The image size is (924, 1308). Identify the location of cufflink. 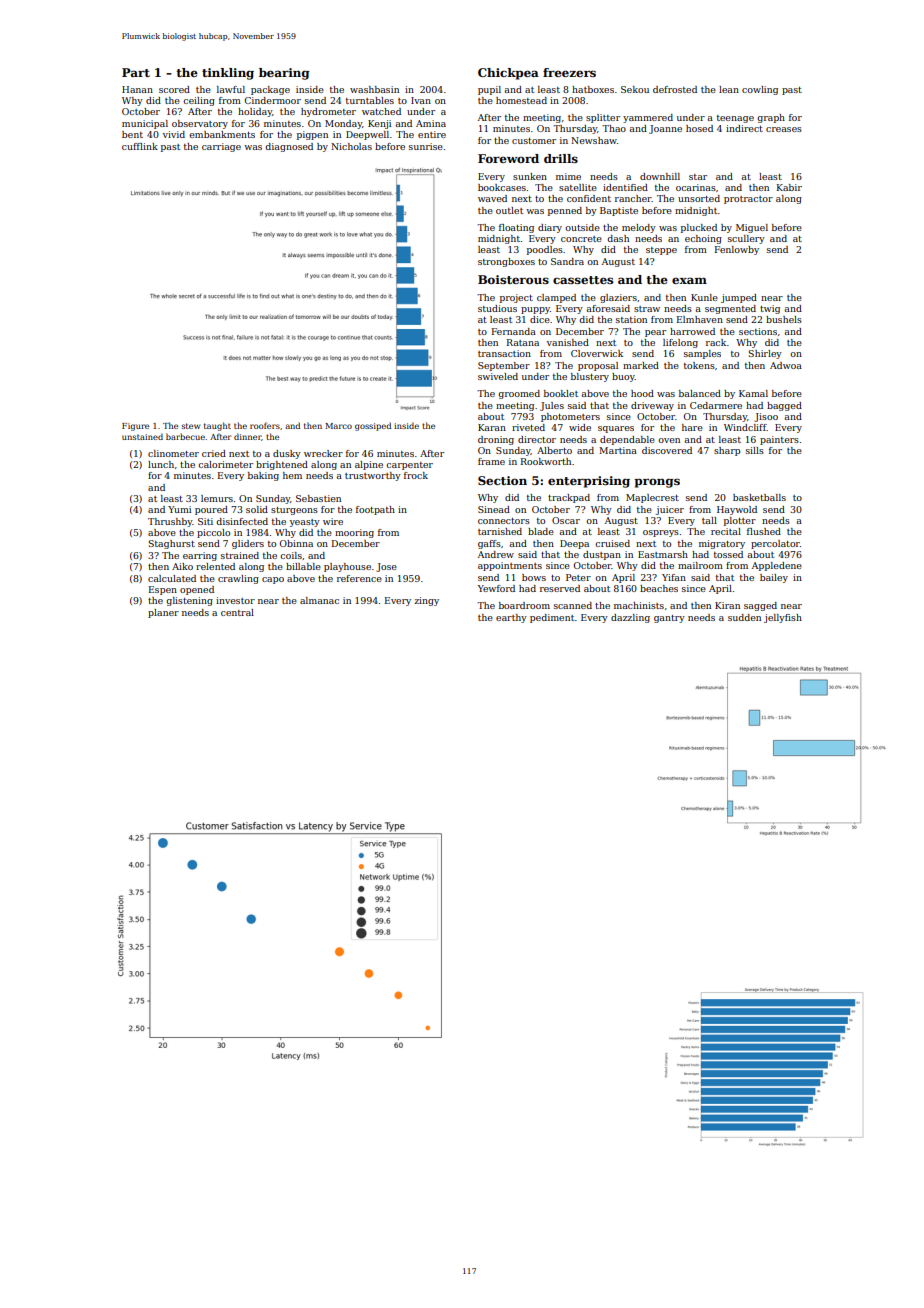
(140, 146).
